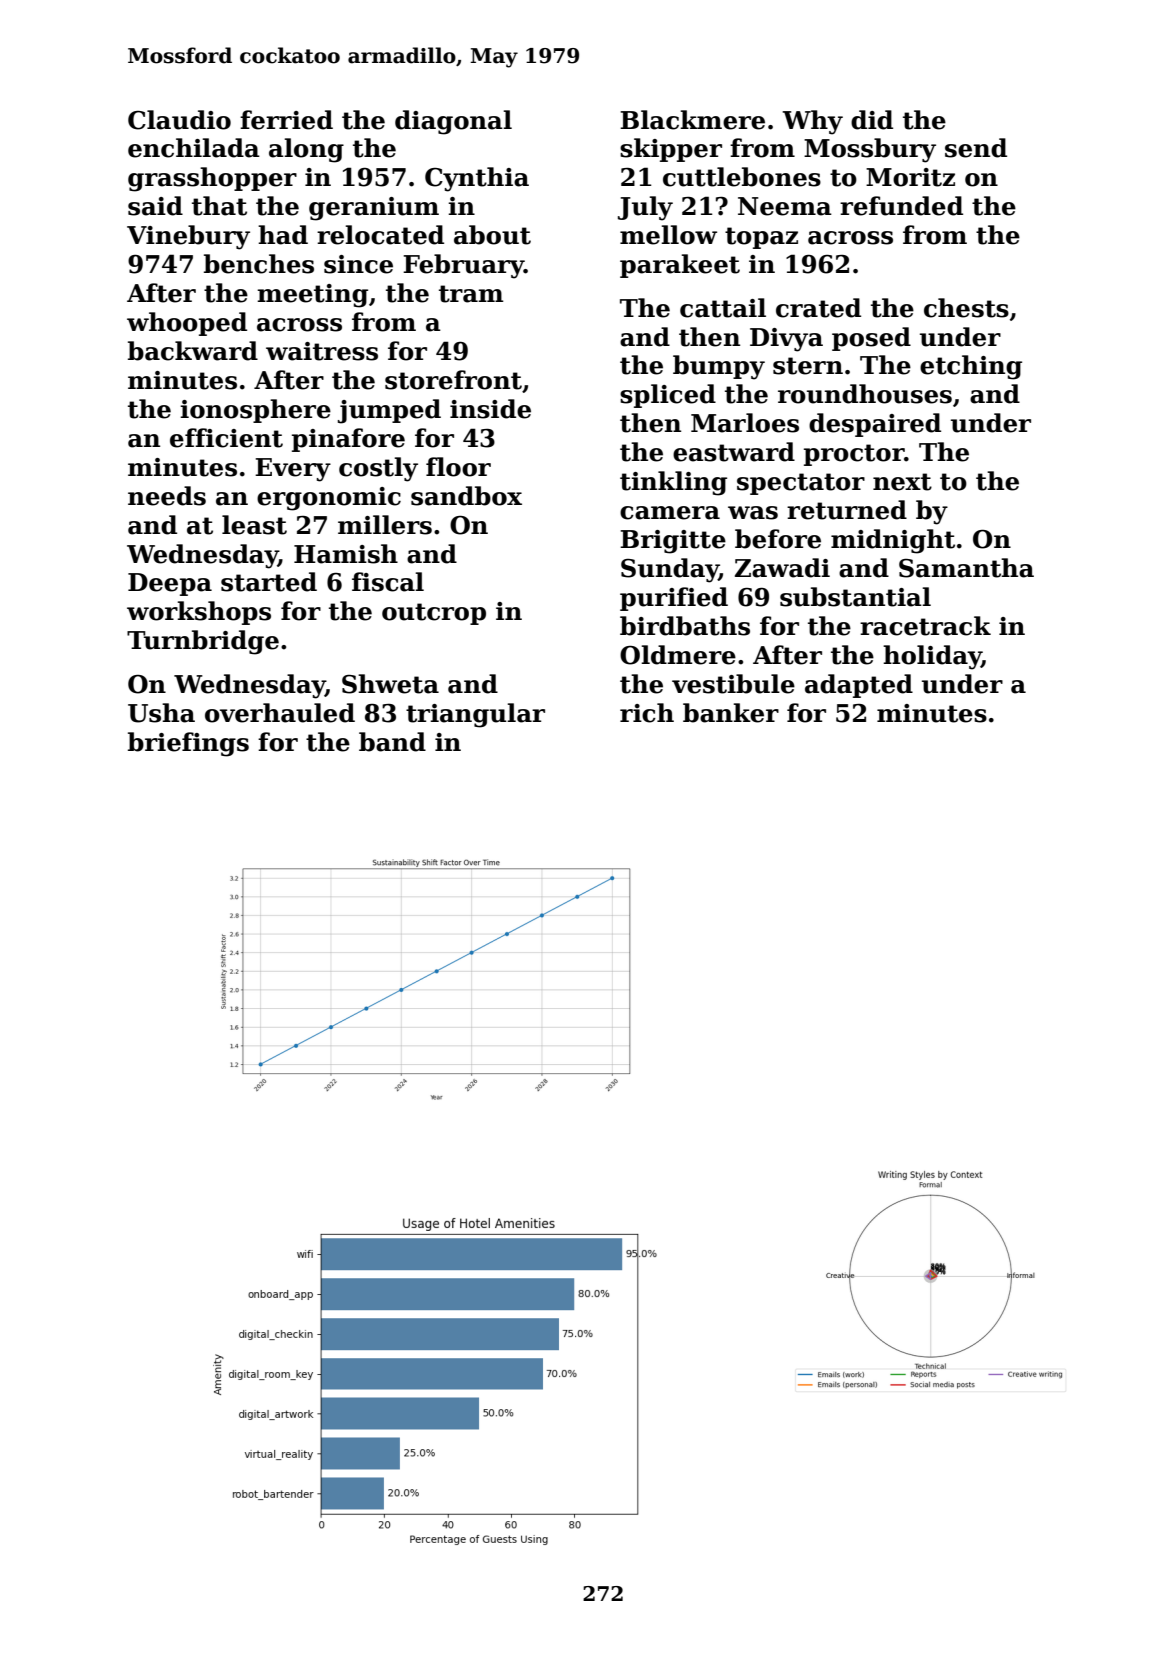 This screenshot has height=1654, width=1165. I want to click on skipper, so click(671, 150).
